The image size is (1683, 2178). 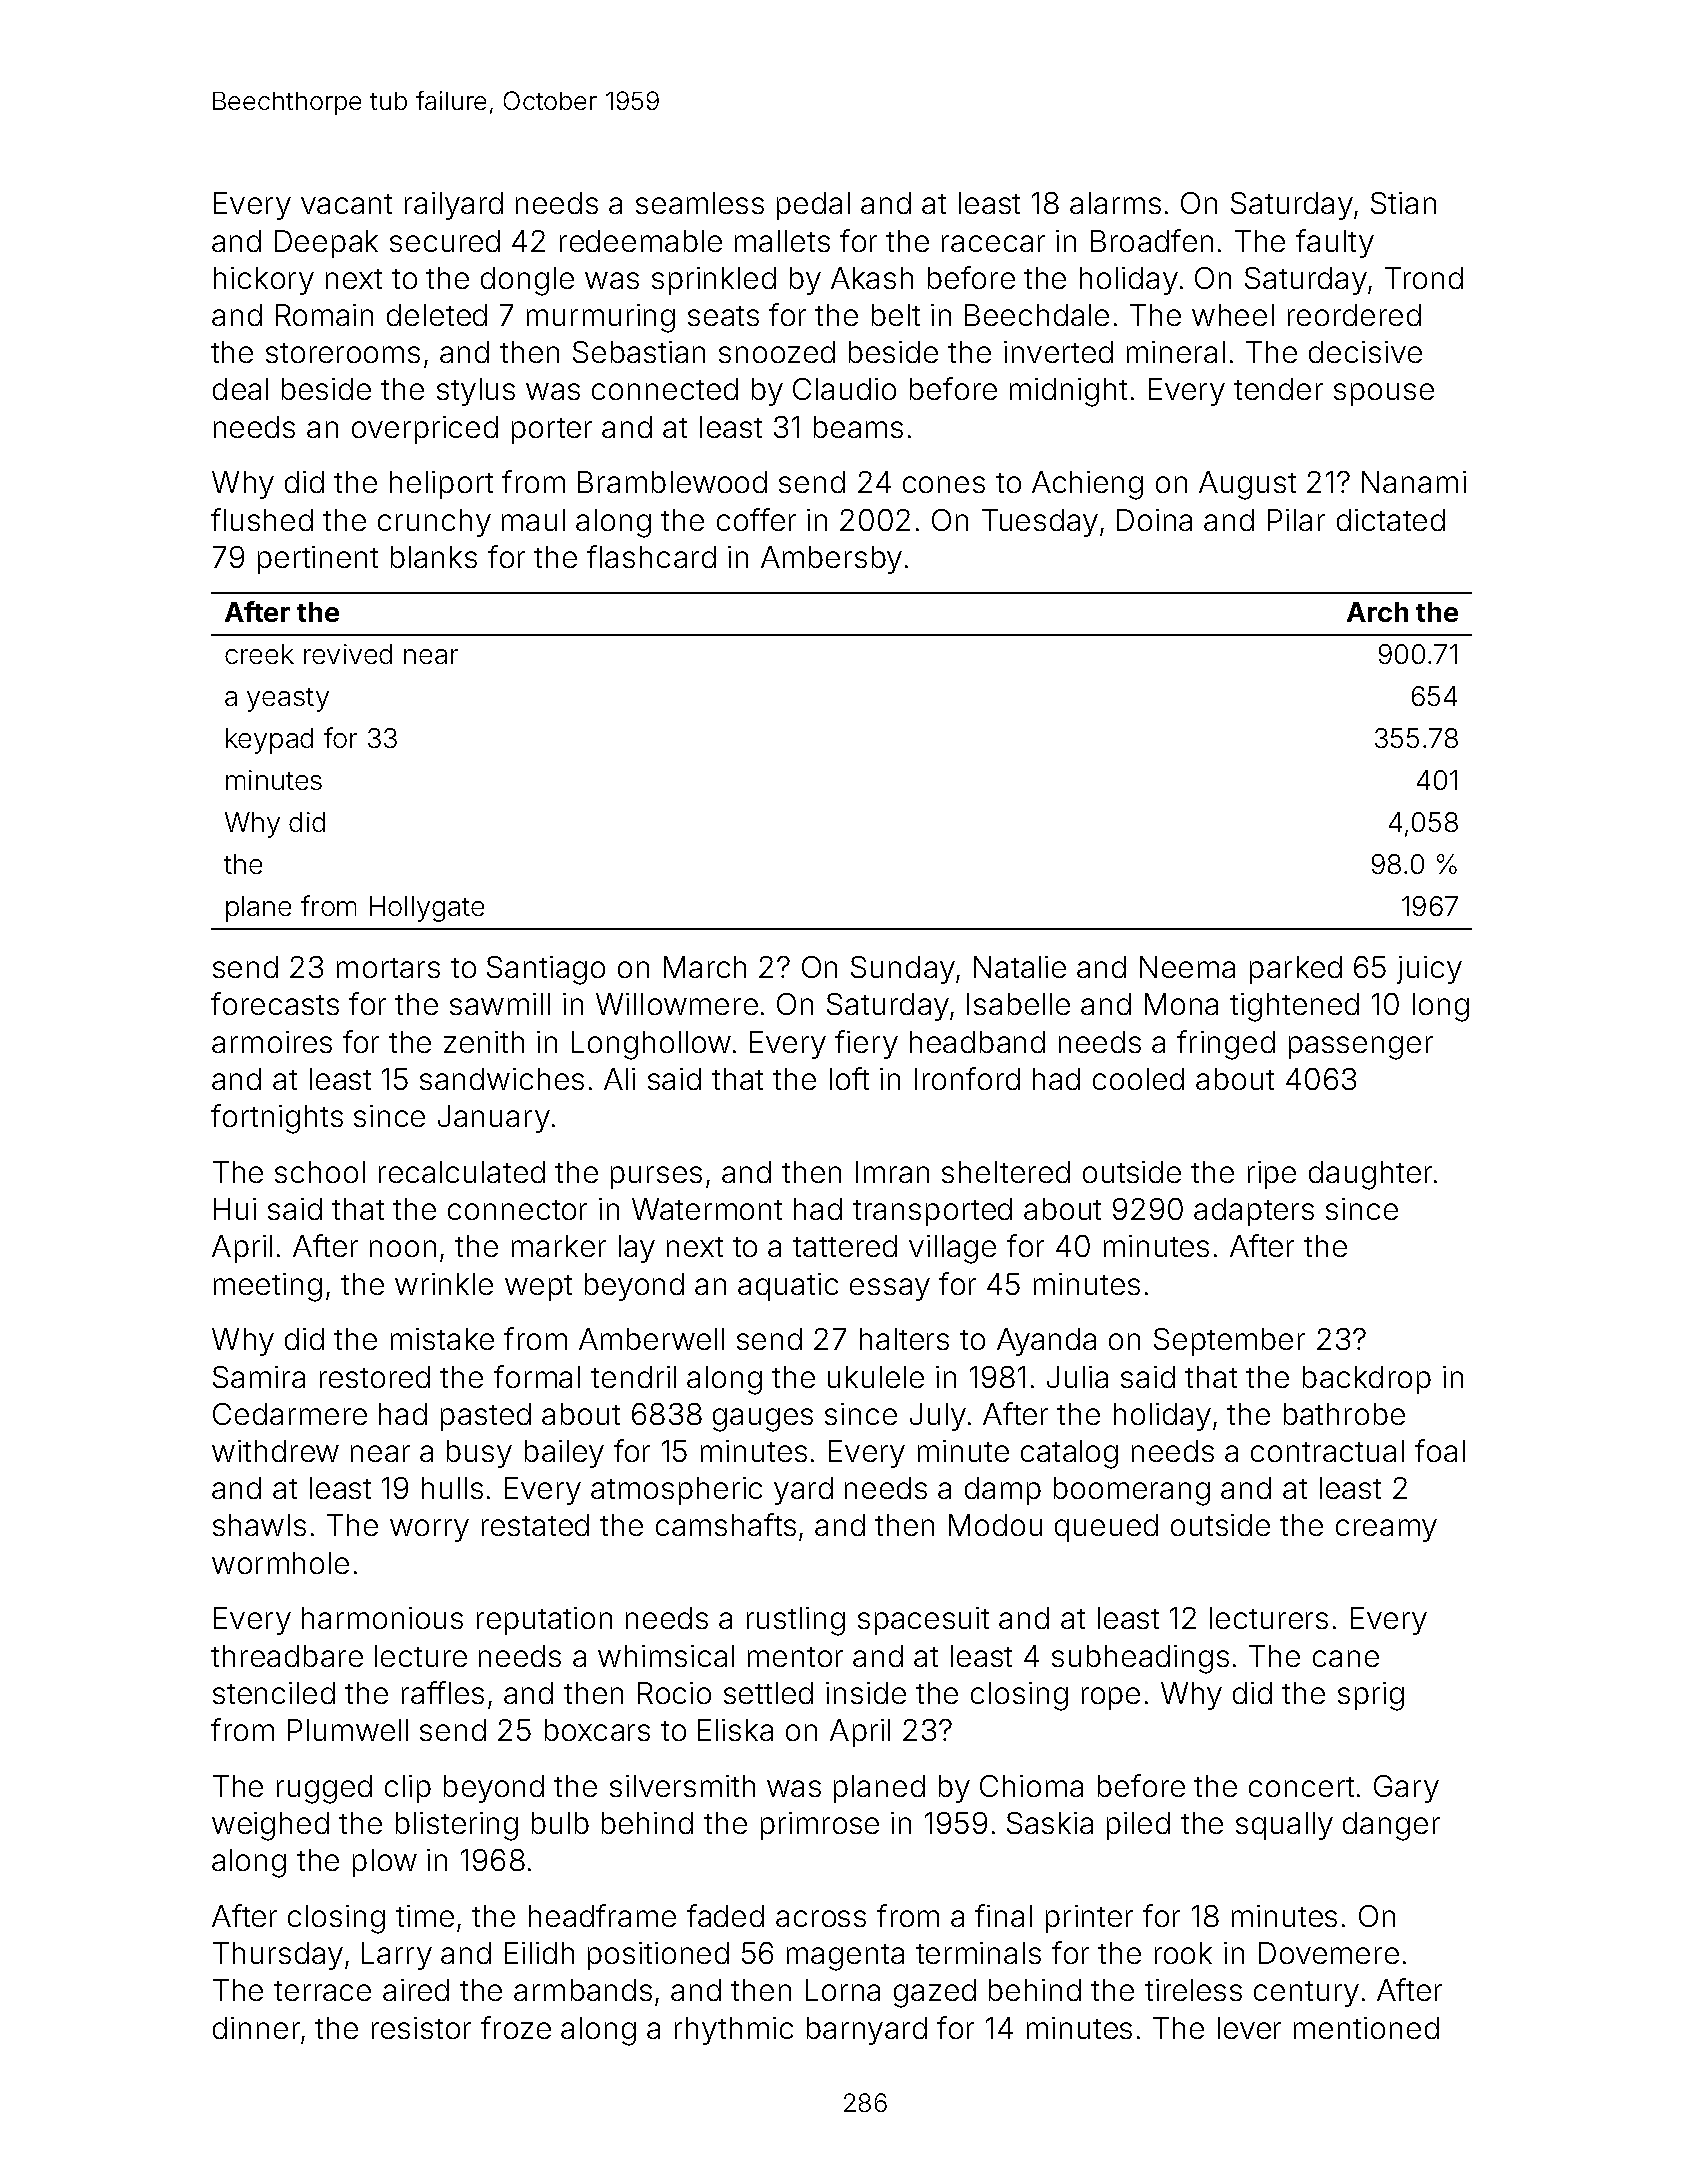 I want to click on tightened, so click(x=1294, y=1007).
